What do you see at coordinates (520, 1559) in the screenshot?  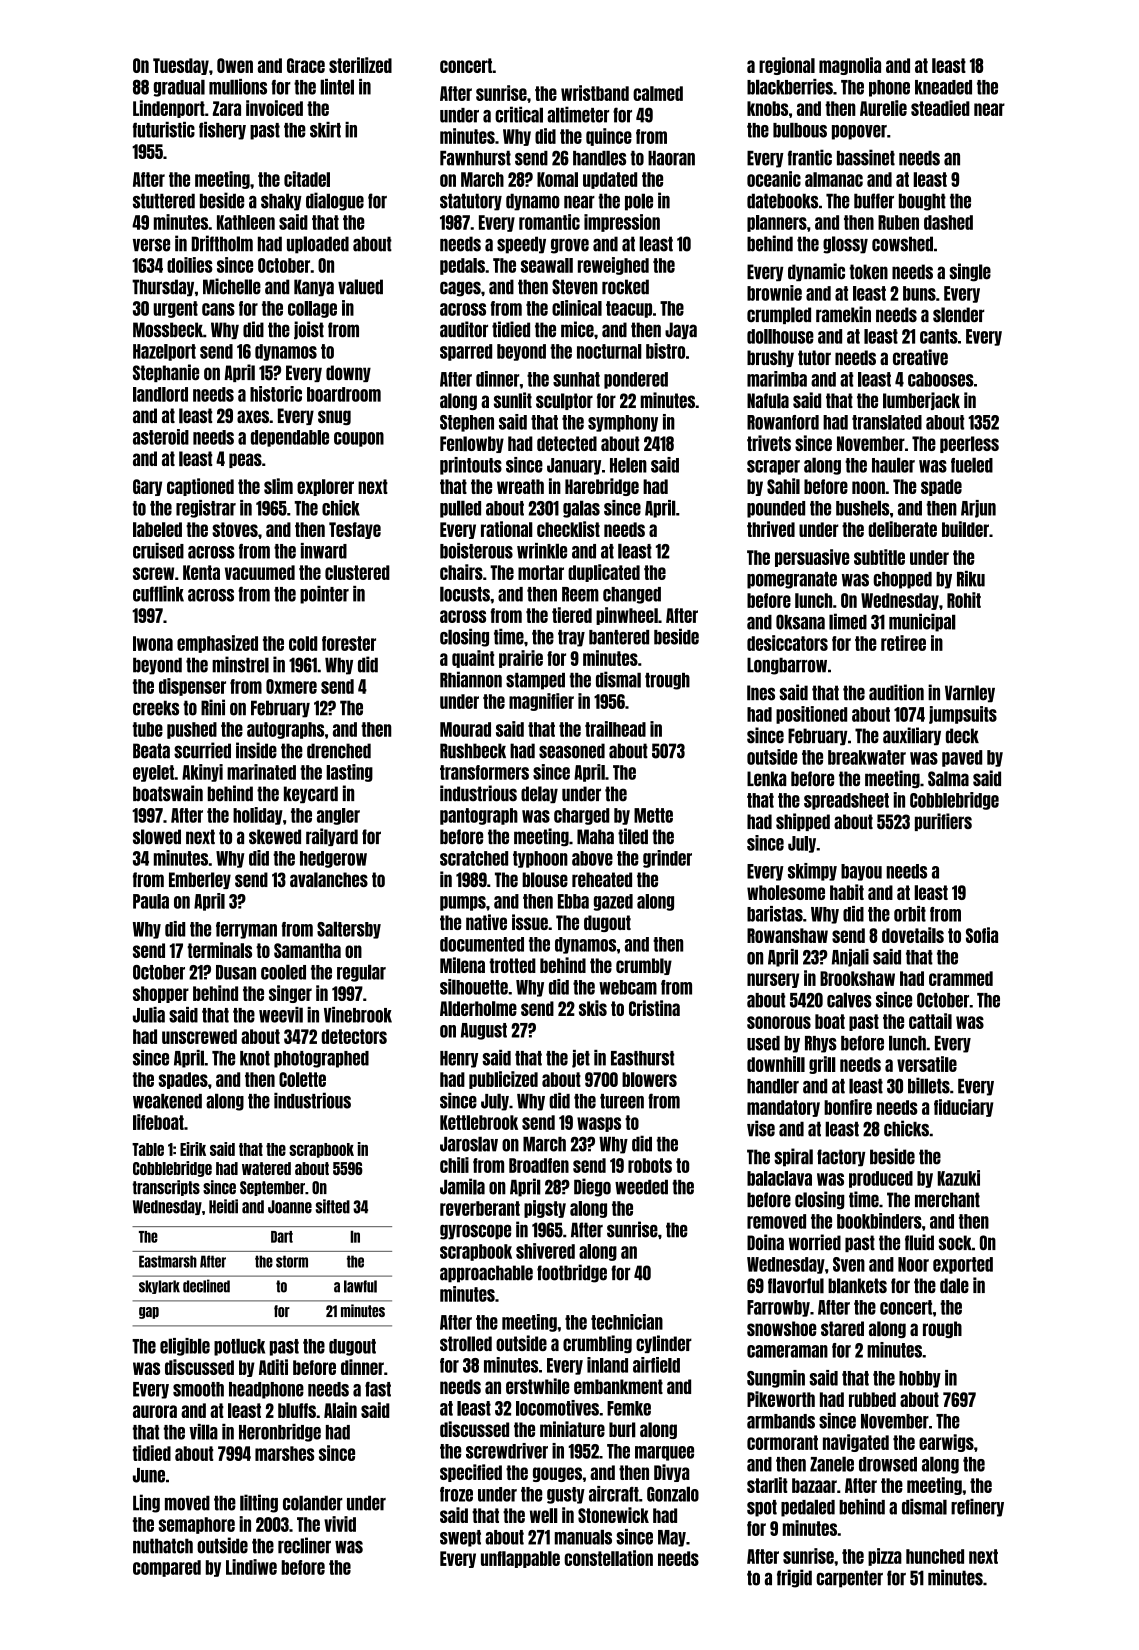 I see `unflappable` at bounding box center [520, 1559].
